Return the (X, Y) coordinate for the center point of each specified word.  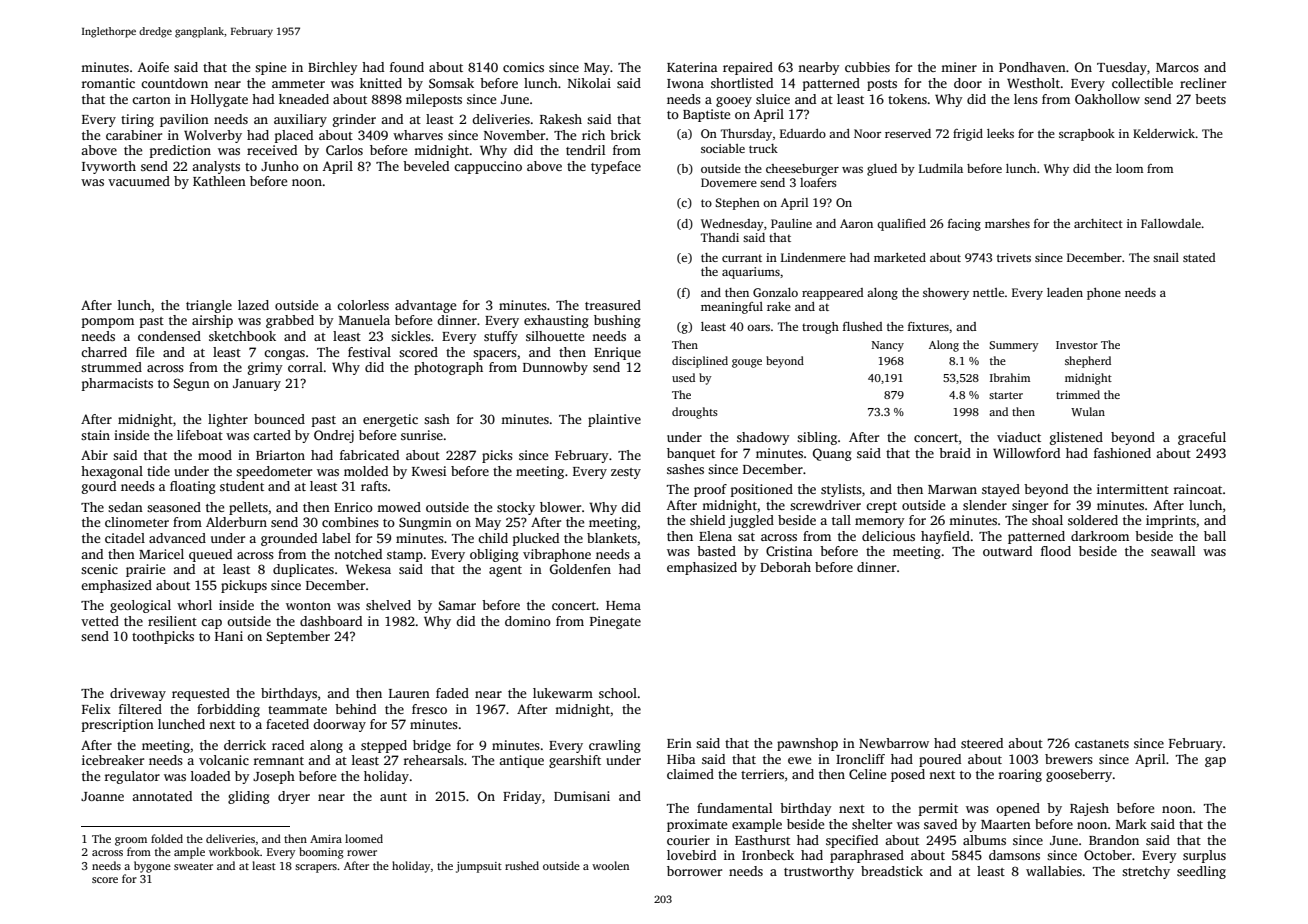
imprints (1171, 521)
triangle (209, 306)
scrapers (316, 868)
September (298, 637)
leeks (1000, 133)
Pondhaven (1032, 67)
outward (1007, 551)
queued (210, 555)
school (618, 693)
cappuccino (488, 167)
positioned (762, 490)
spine (270, 68)
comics (523, 67)
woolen (610, 865)
